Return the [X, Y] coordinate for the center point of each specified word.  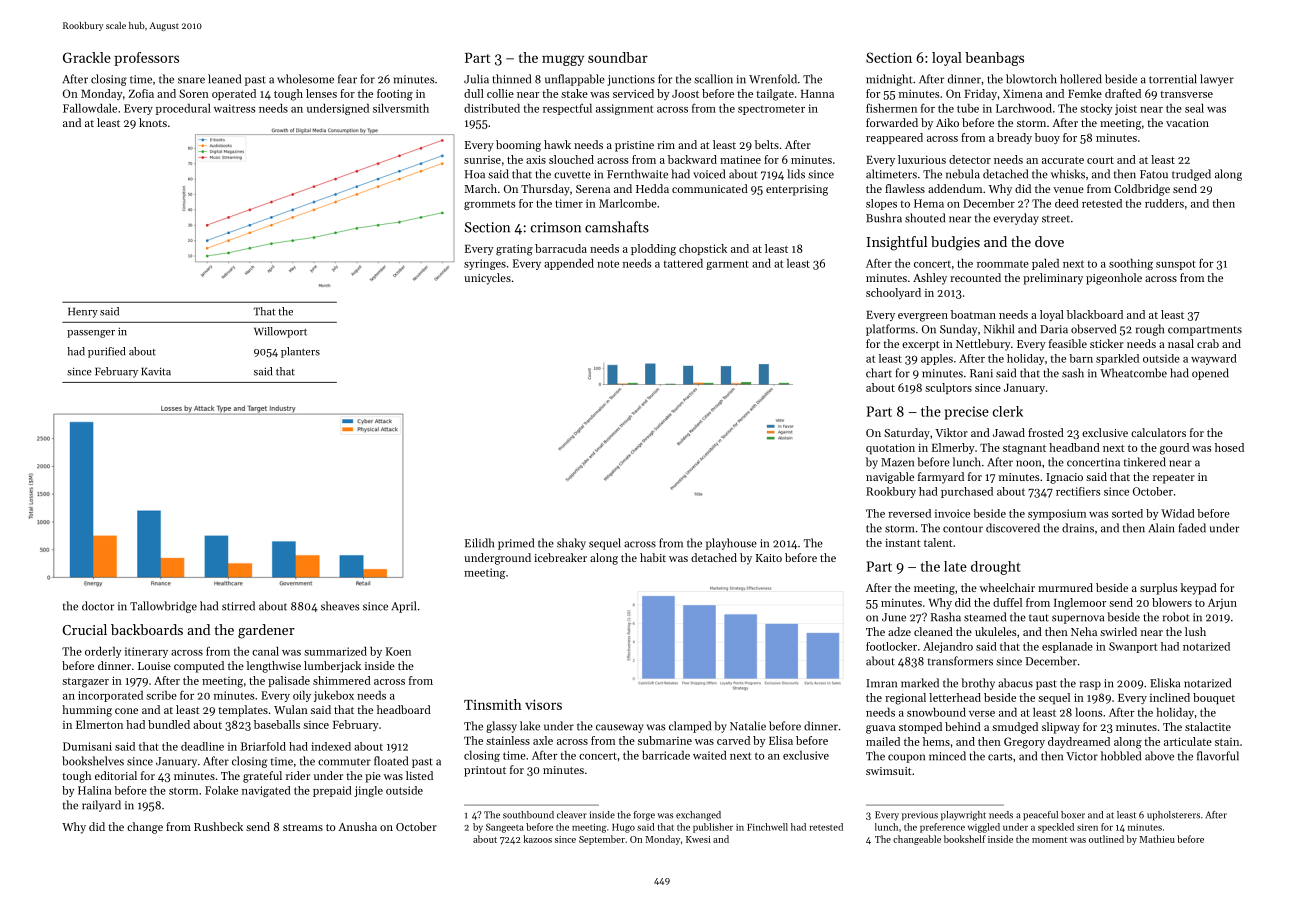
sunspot [1176, 265]
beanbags [994, 59]
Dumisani [87, 746]
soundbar [618, 57]
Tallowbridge [163, 607]
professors [146, 59]
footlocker [891, 646]
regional [905, 699]
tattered [683, 263]
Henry [83, 312]
